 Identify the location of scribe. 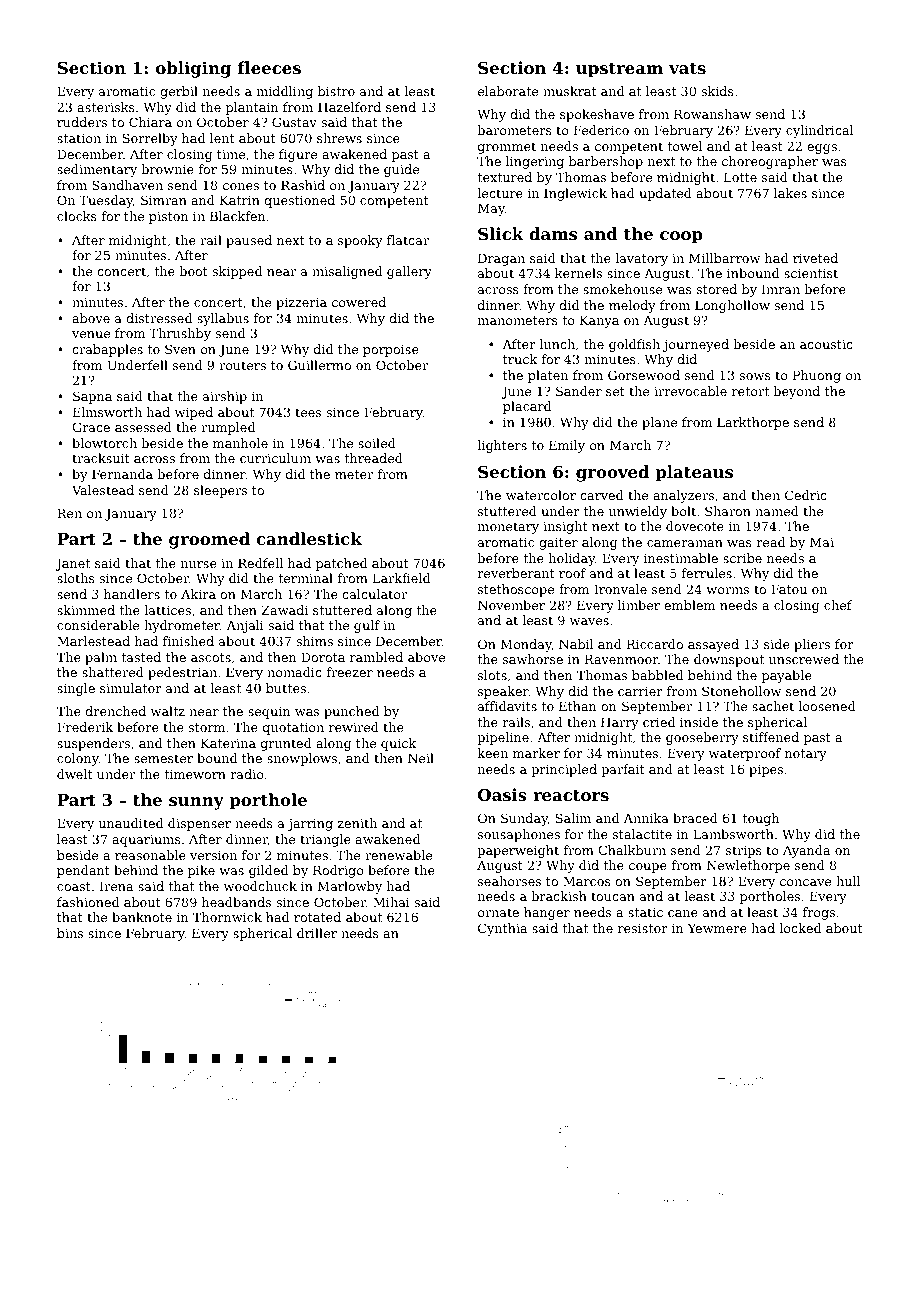
(742, 558).
